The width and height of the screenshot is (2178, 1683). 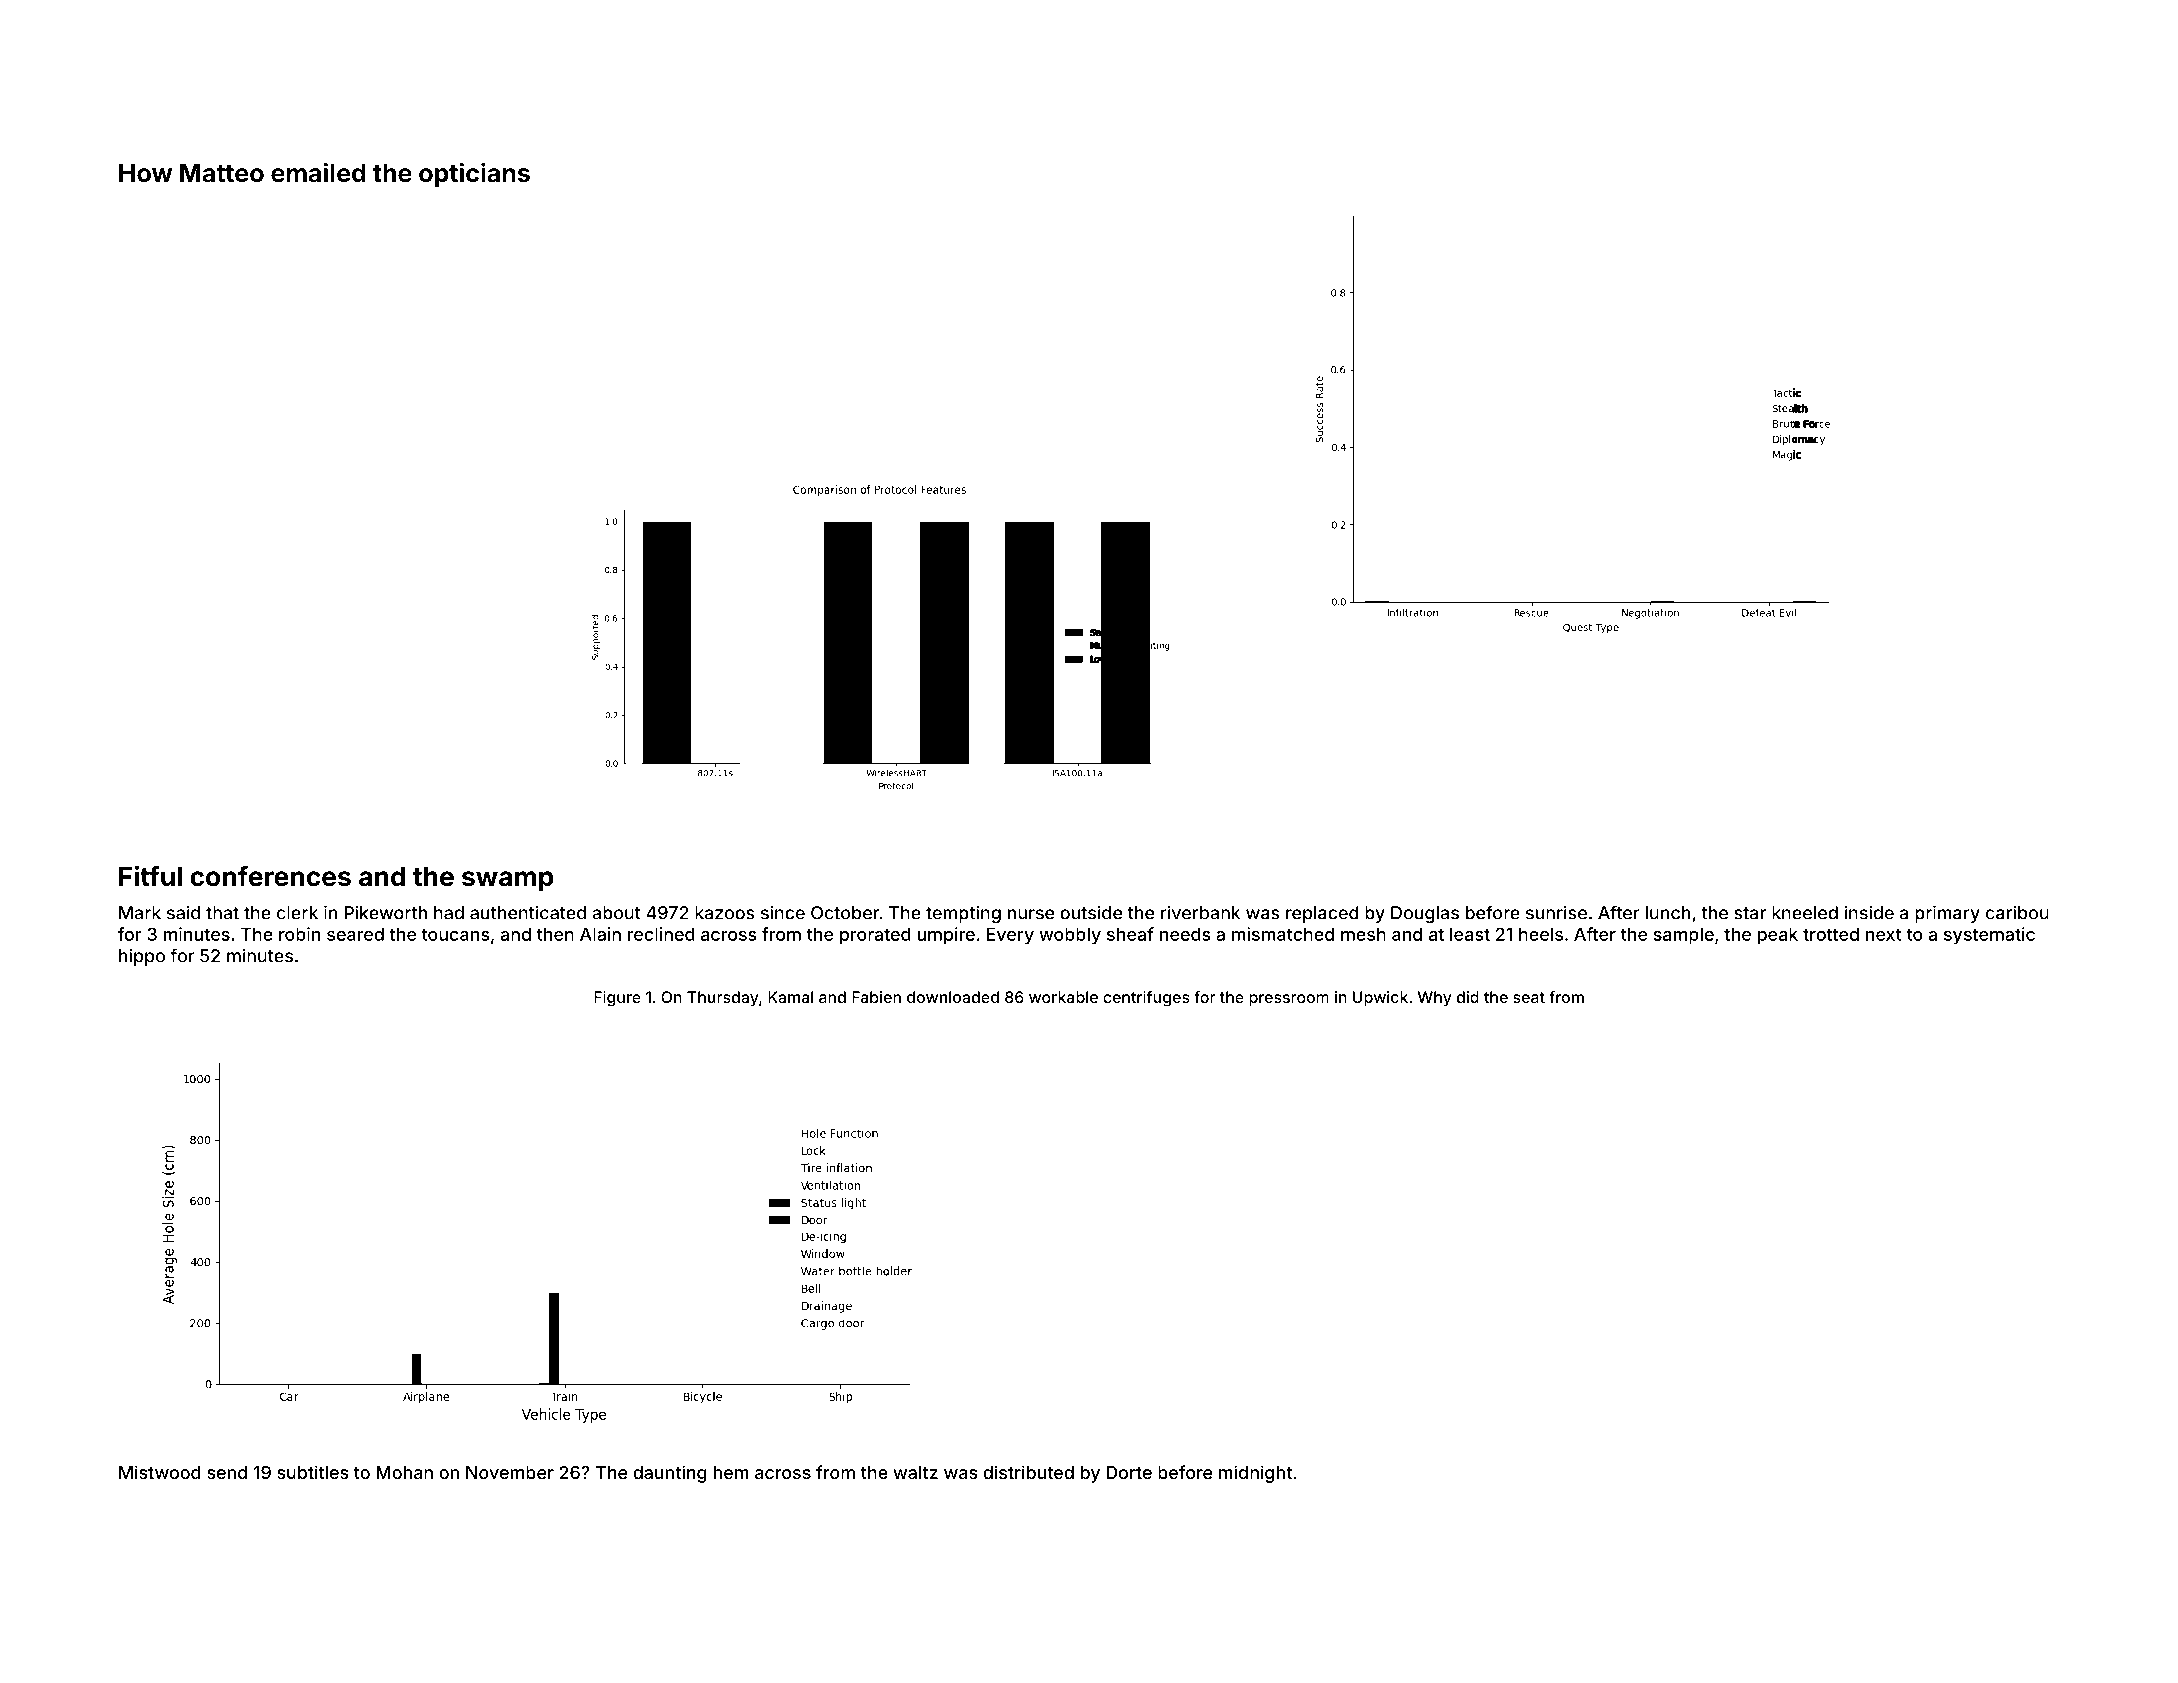 What do you see at coordinates (670, 1474) in the screenshot?
I see `daunting` at bounding box center [670, 1474].
